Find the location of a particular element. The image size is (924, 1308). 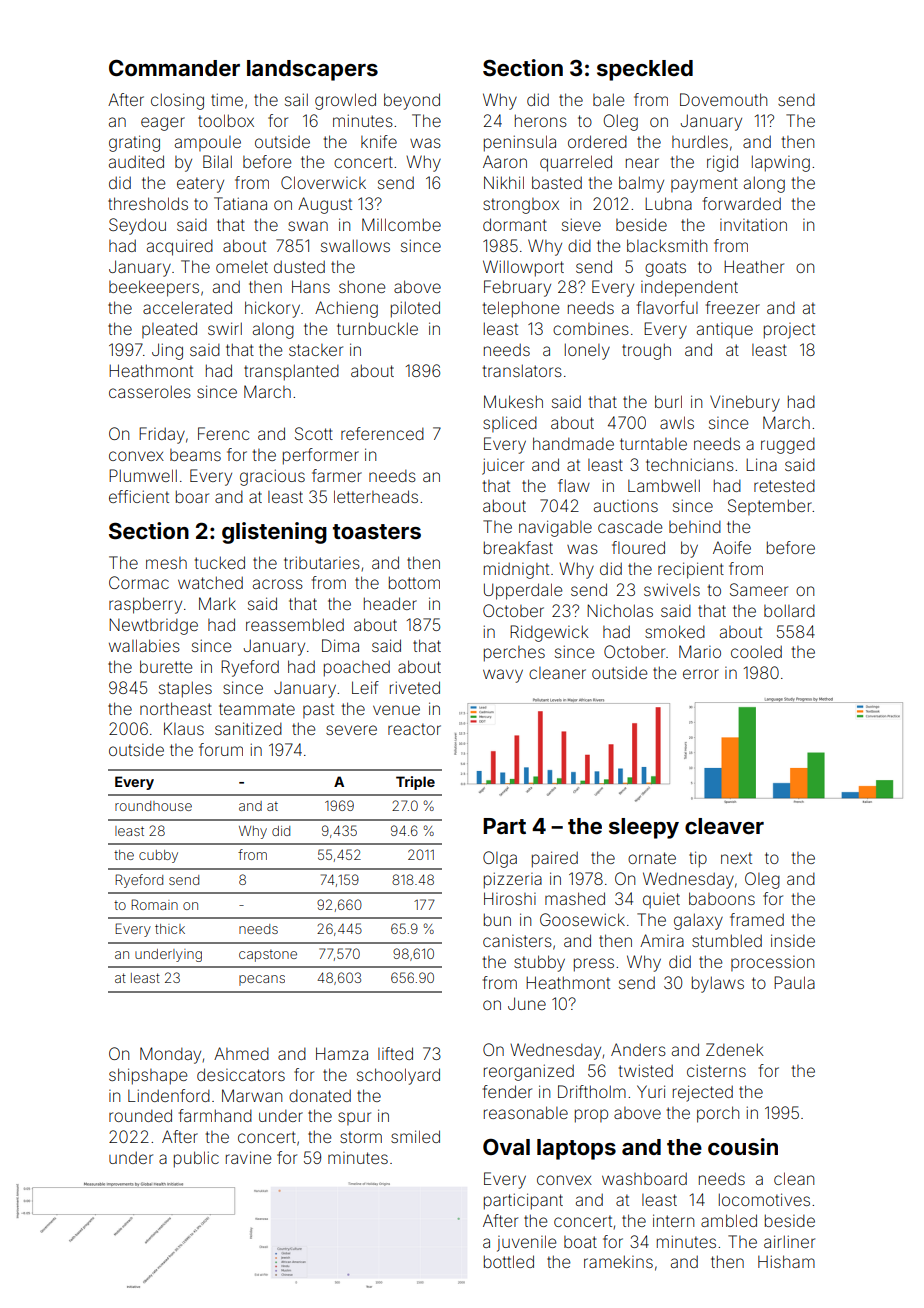

growled is located at coordinates (345, 101).
